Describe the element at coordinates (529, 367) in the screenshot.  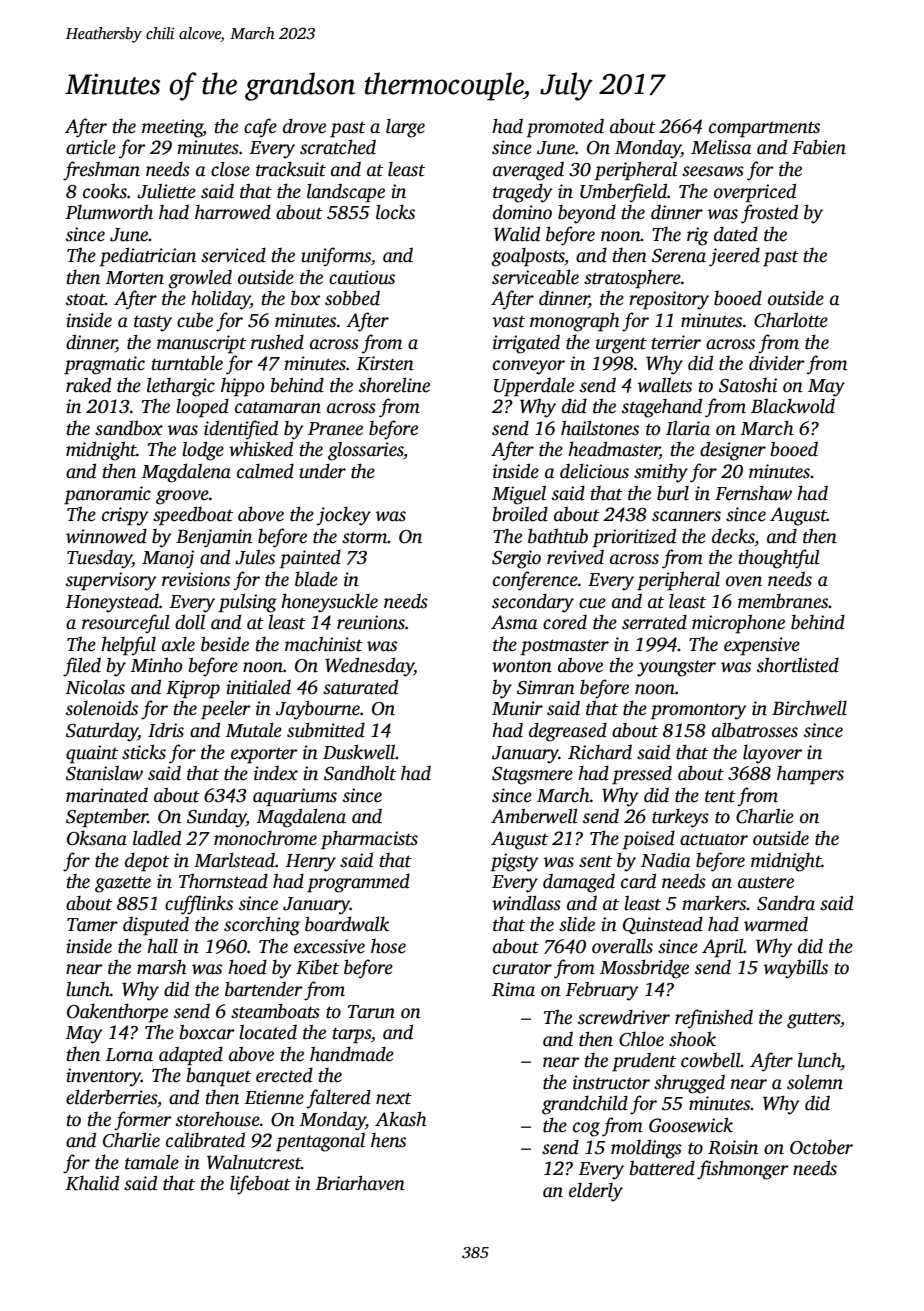
I see `conveyor` at that location.
